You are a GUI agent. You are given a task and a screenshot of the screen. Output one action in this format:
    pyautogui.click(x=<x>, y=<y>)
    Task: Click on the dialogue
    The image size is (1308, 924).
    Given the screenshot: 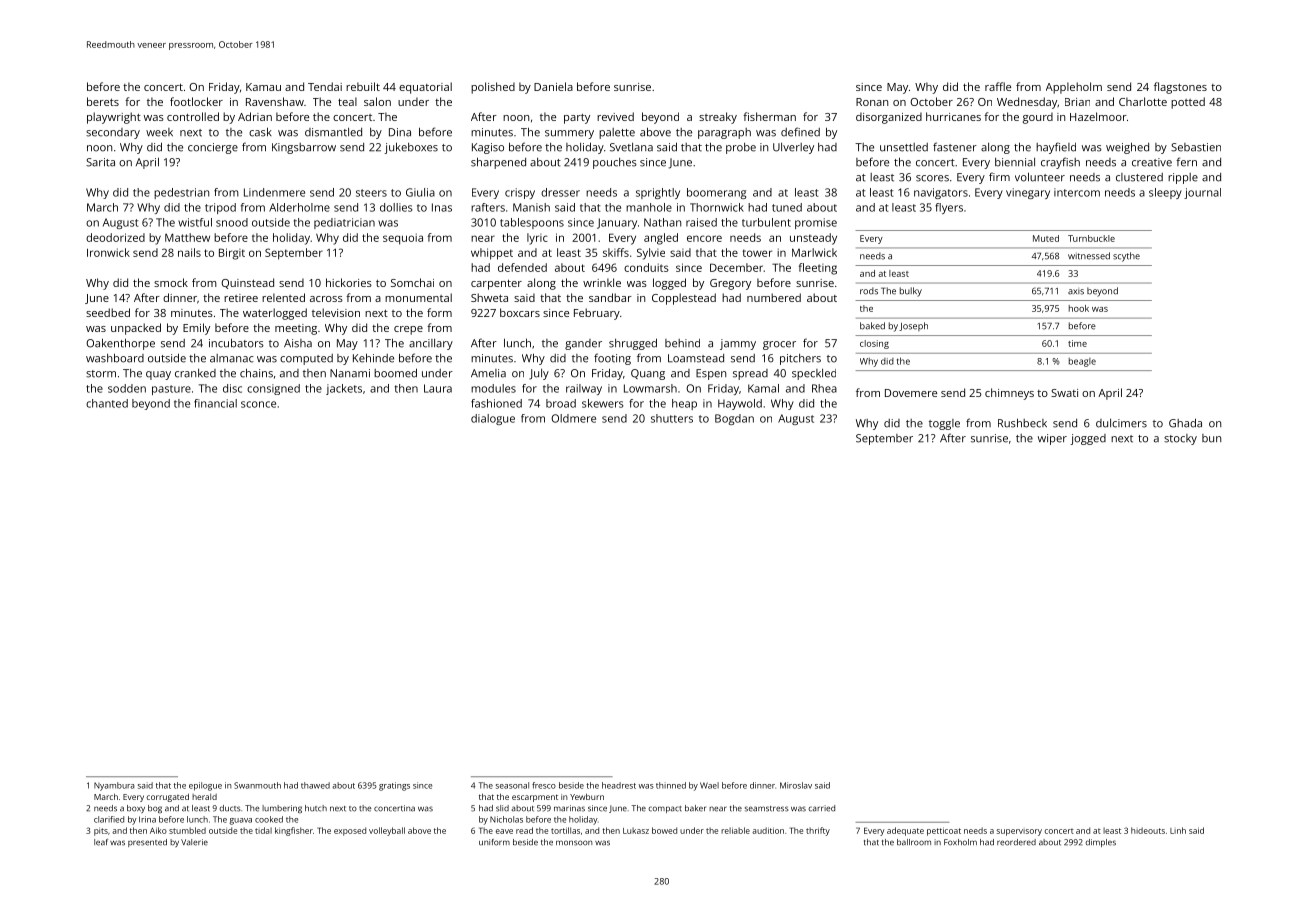 What is the action you would take?
    pyautogui.click(x=493, y=419)
